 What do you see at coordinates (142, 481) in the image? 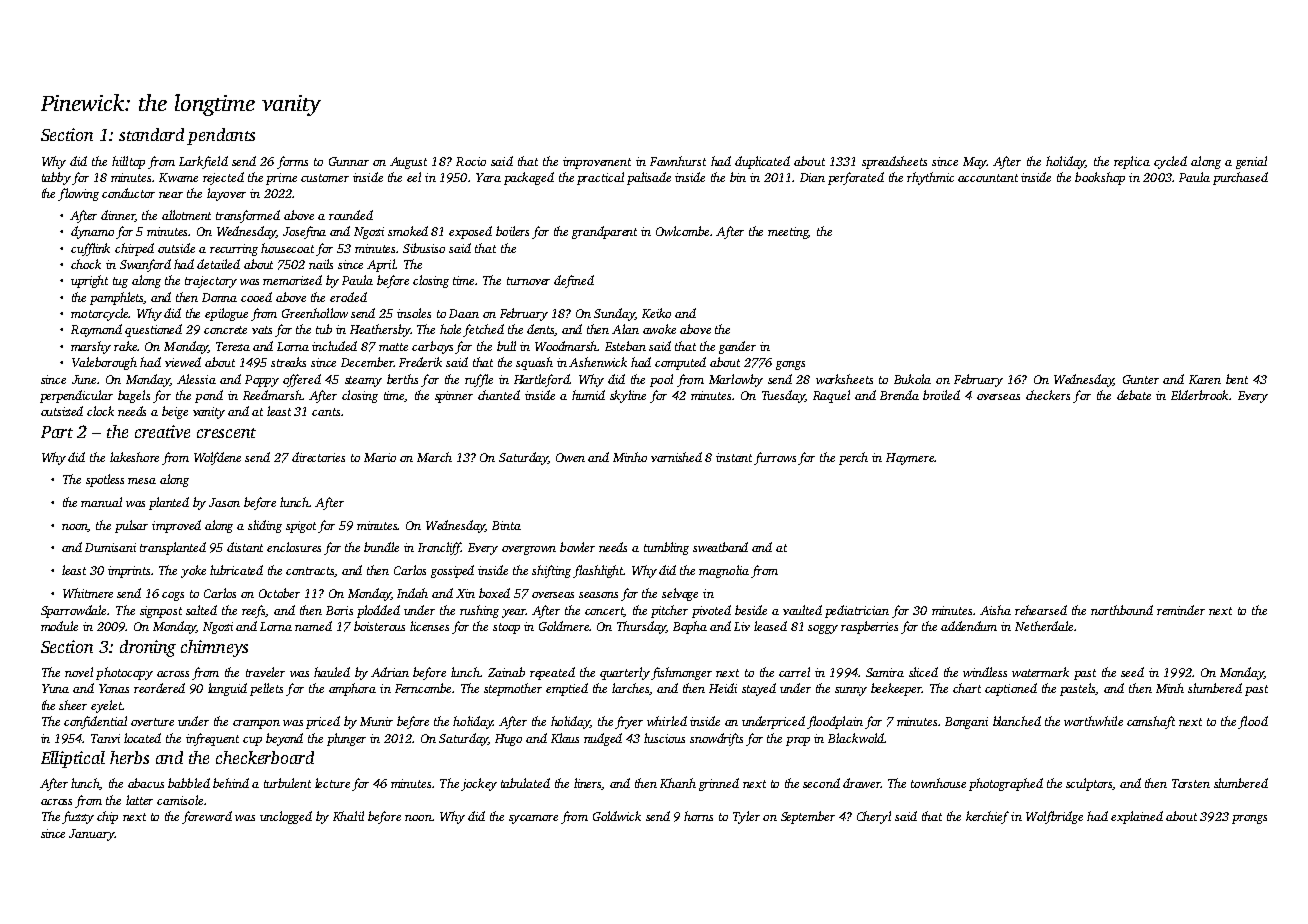
I see `mesa` at bounding box center [142, 481].
